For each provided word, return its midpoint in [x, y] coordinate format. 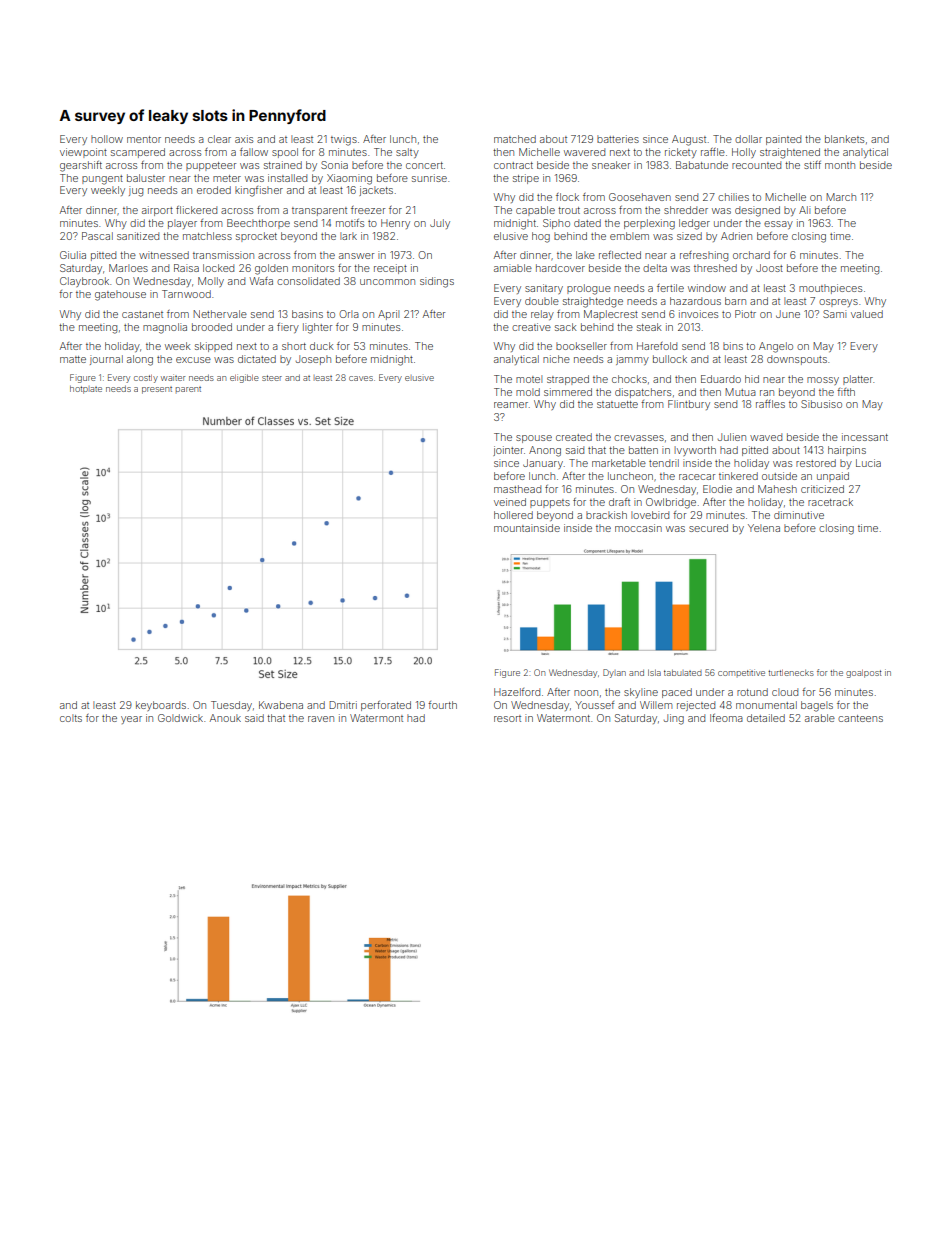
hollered [513, 515]
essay [778, 225]
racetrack [830, 502]
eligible [244, 378]
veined [510, 502]
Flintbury [689, 405]
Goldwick [180, 718]
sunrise [429, 178]
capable [535, 211]
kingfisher [259, 191]
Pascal [97, 236]
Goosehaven [640, 197]
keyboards [161, 706]
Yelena [764, 528]
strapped [568, 380]
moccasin [638, 528]
